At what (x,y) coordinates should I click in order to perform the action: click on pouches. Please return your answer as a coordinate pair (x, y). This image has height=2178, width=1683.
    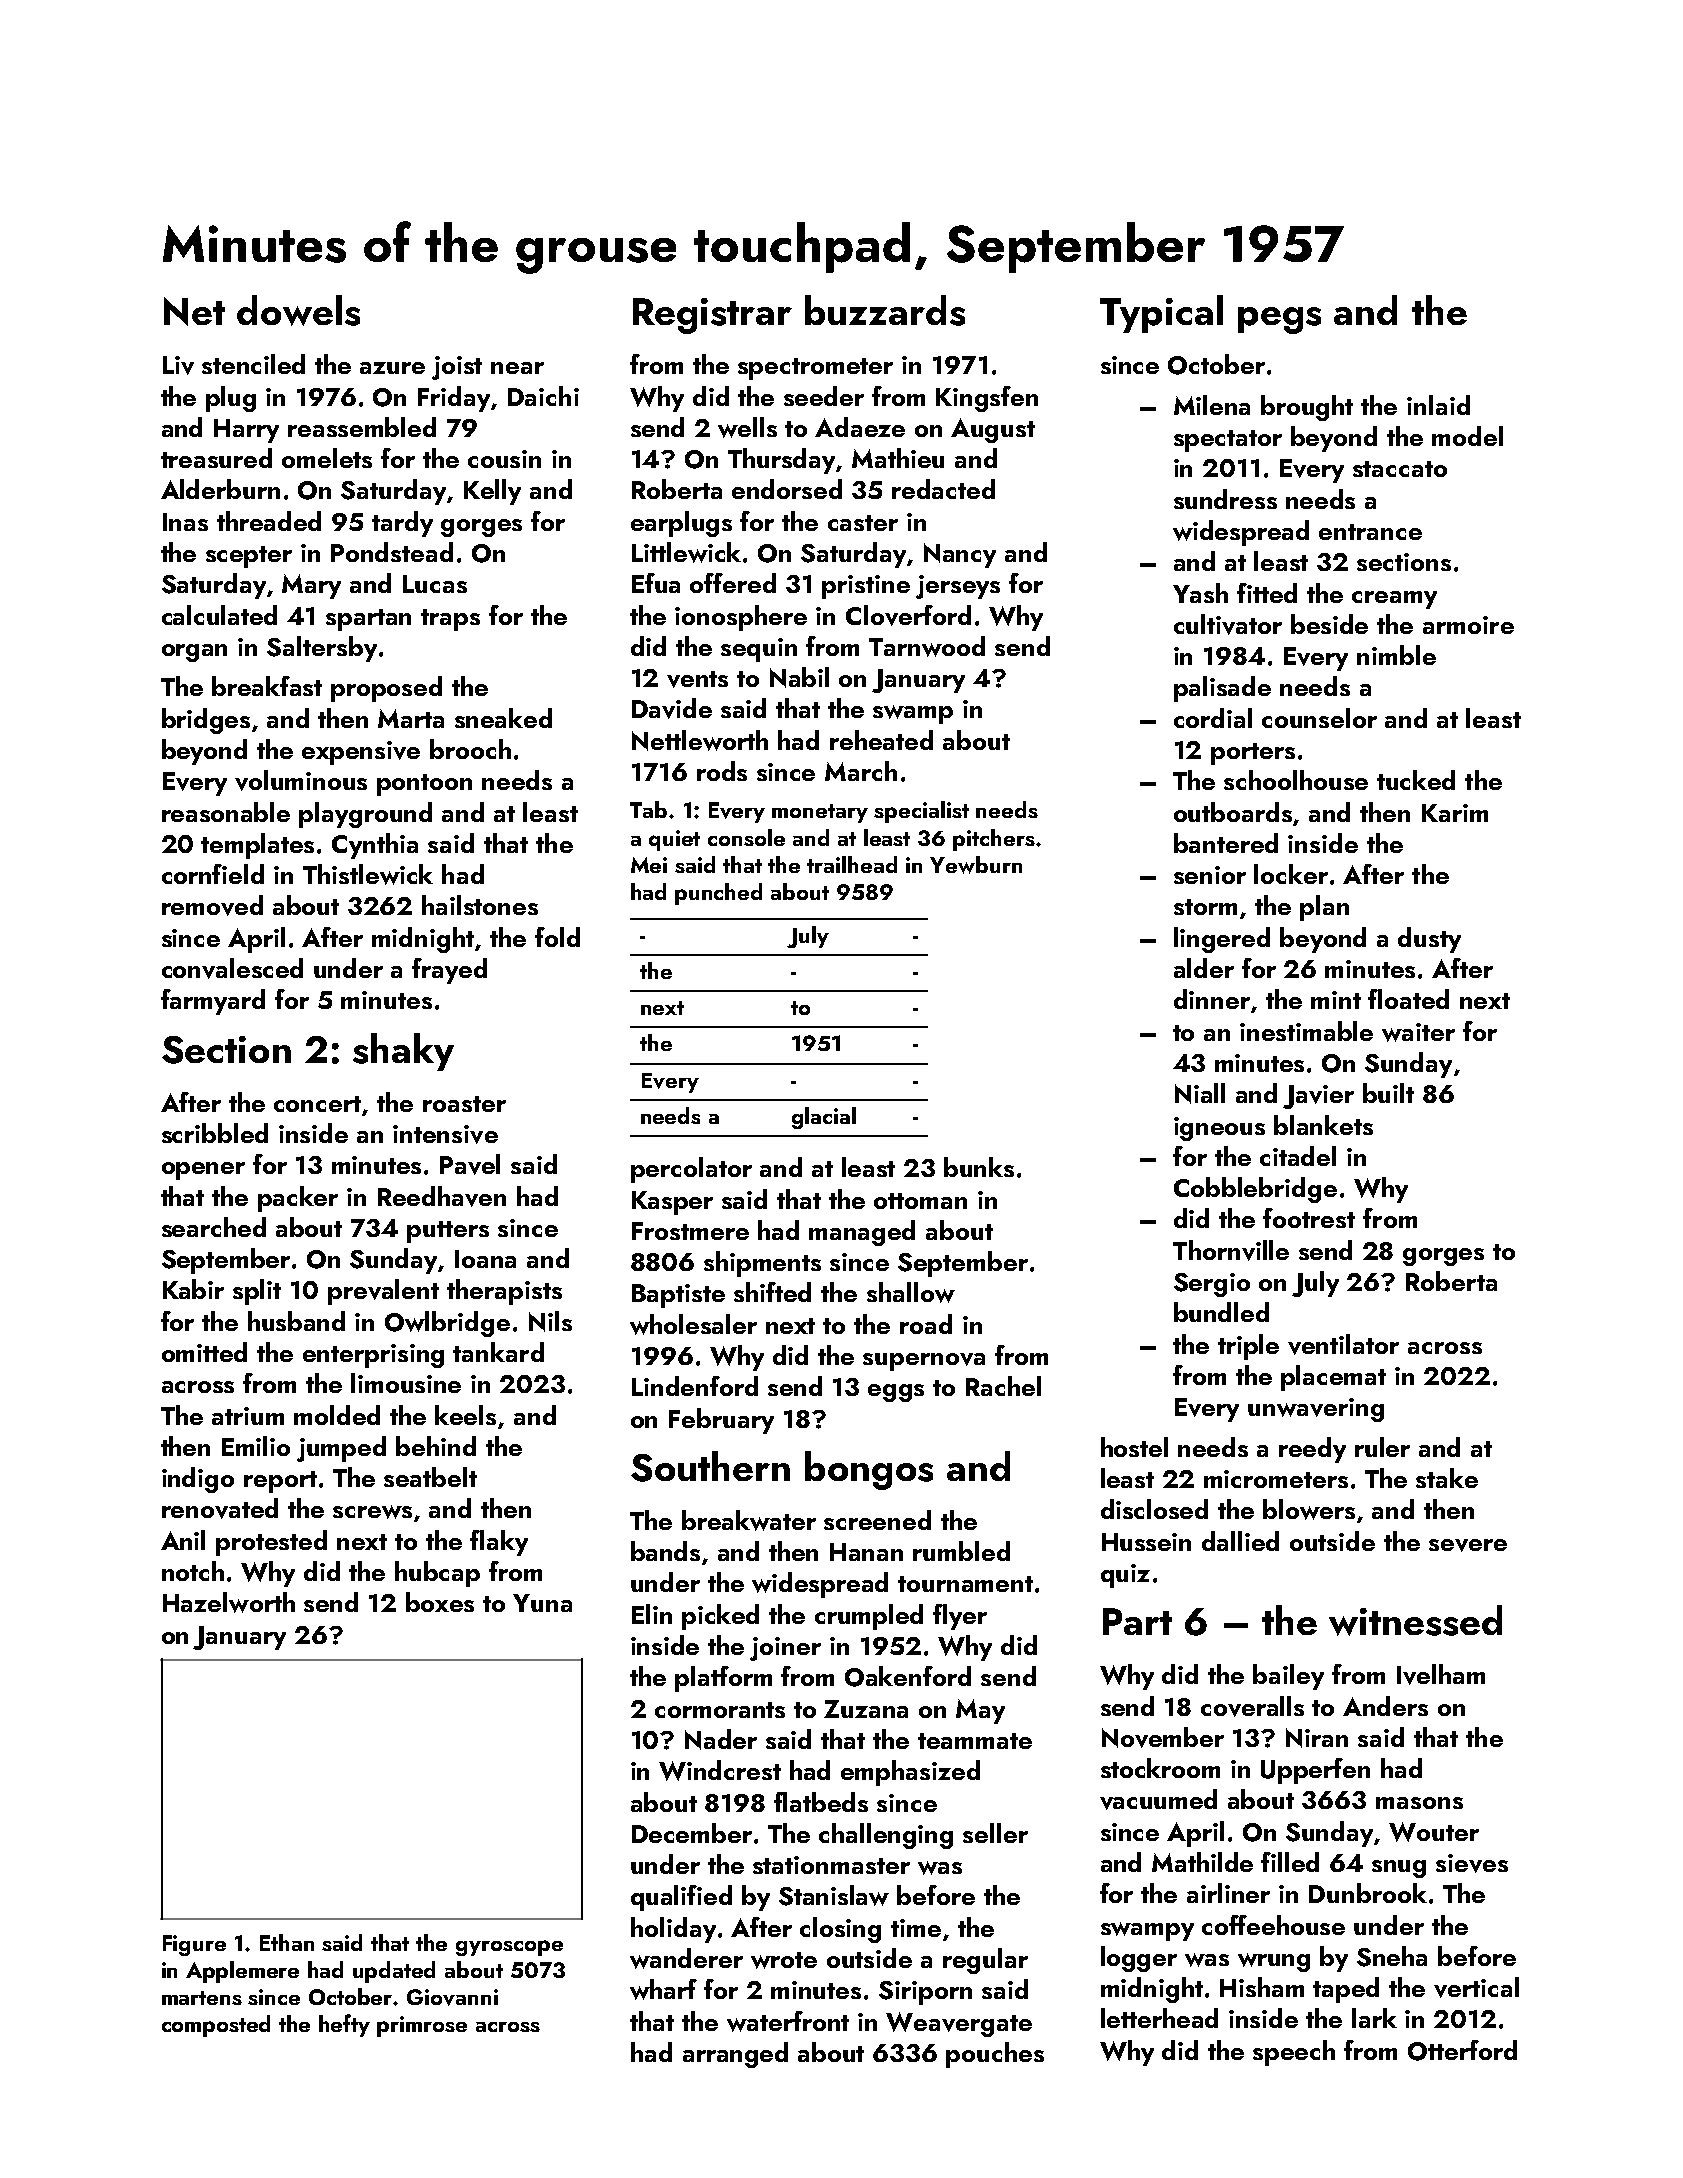
    Looking at the image, I should click on (995, 2055).
